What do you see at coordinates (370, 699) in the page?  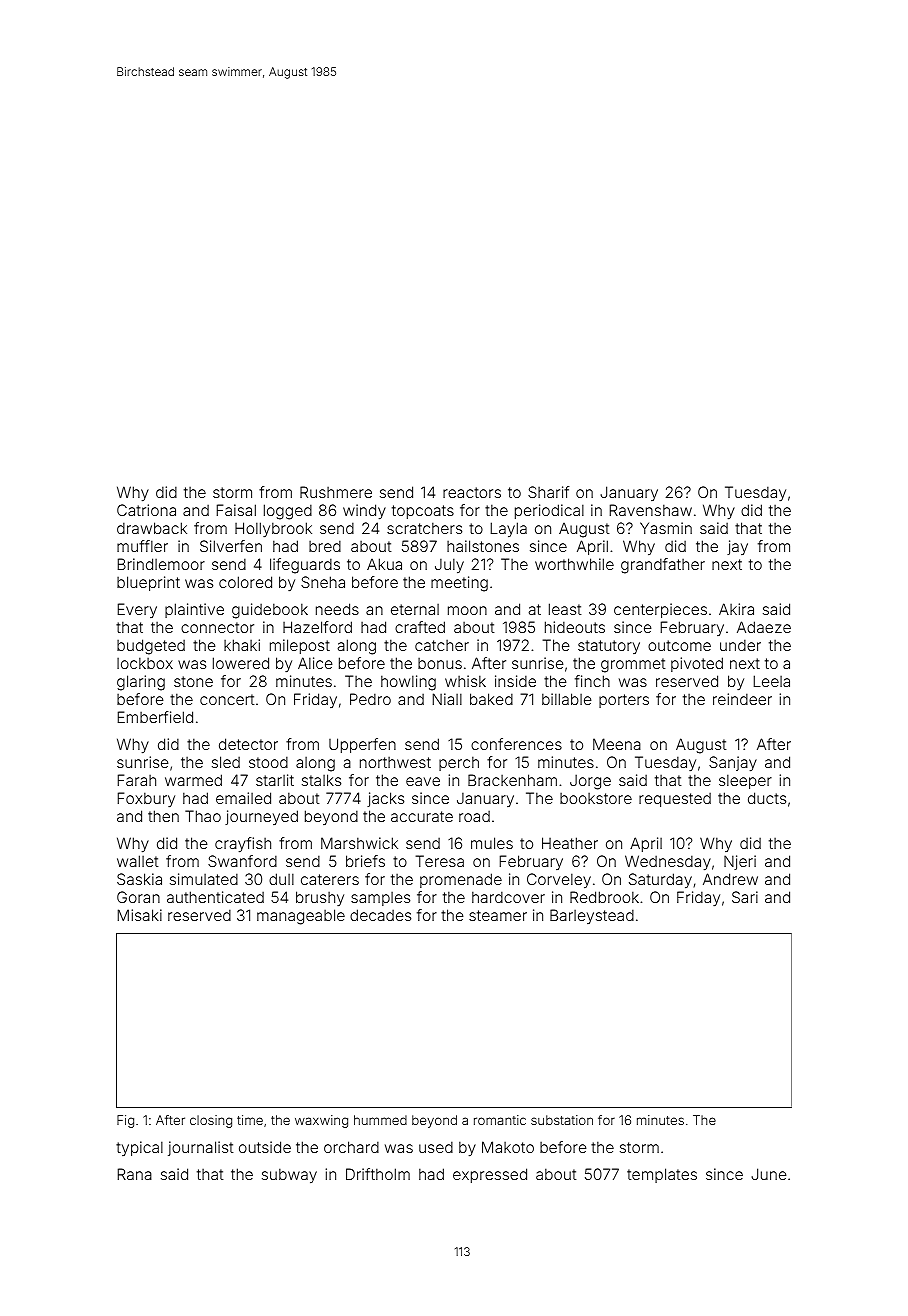 I see `Pedro` at bounding box center [370, 699].
